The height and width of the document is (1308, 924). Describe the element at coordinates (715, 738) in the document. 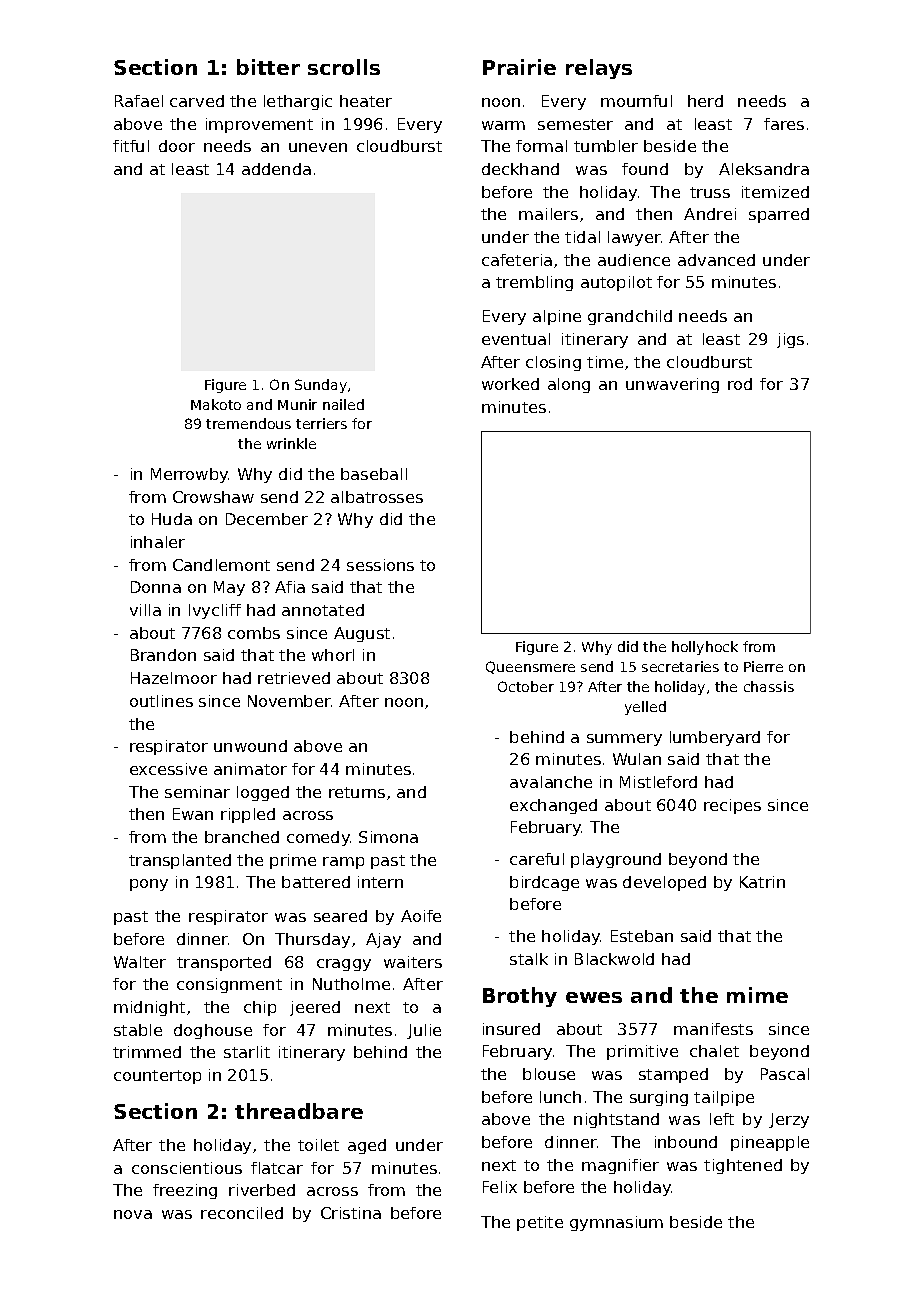

I see `lumberyard` at that location.
